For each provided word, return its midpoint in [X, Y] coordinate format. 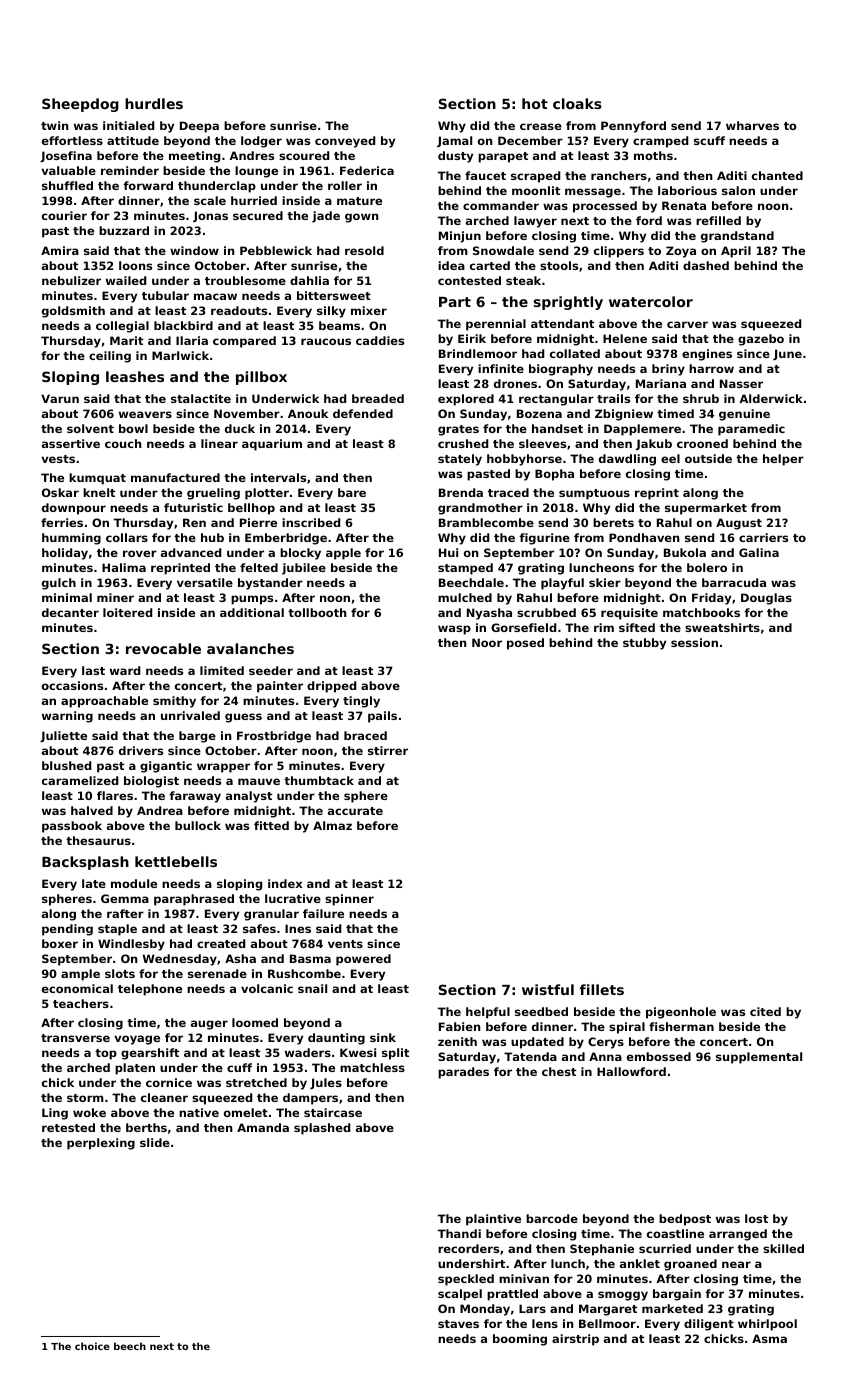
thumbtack [319, 780]
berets [613, 522]
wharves [752, 125]
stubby [644, 644]
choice [92, 1346]
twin [55, 125]
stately [460, 460]
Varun [60, 398]
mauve [259, 781]
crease [541, 126]
